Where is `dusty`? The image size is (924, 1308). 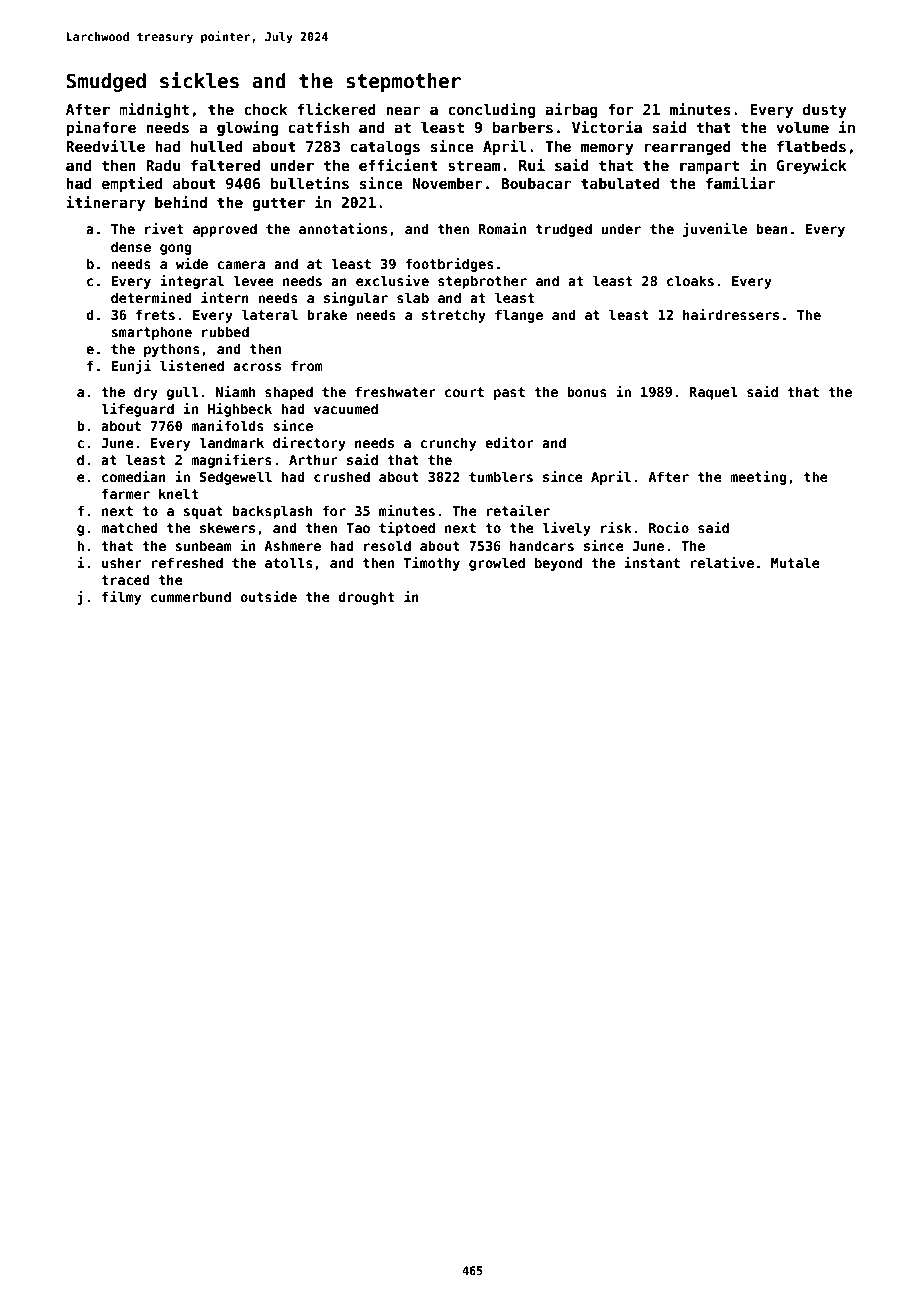 dusty is located at coordinates (825, 110).
